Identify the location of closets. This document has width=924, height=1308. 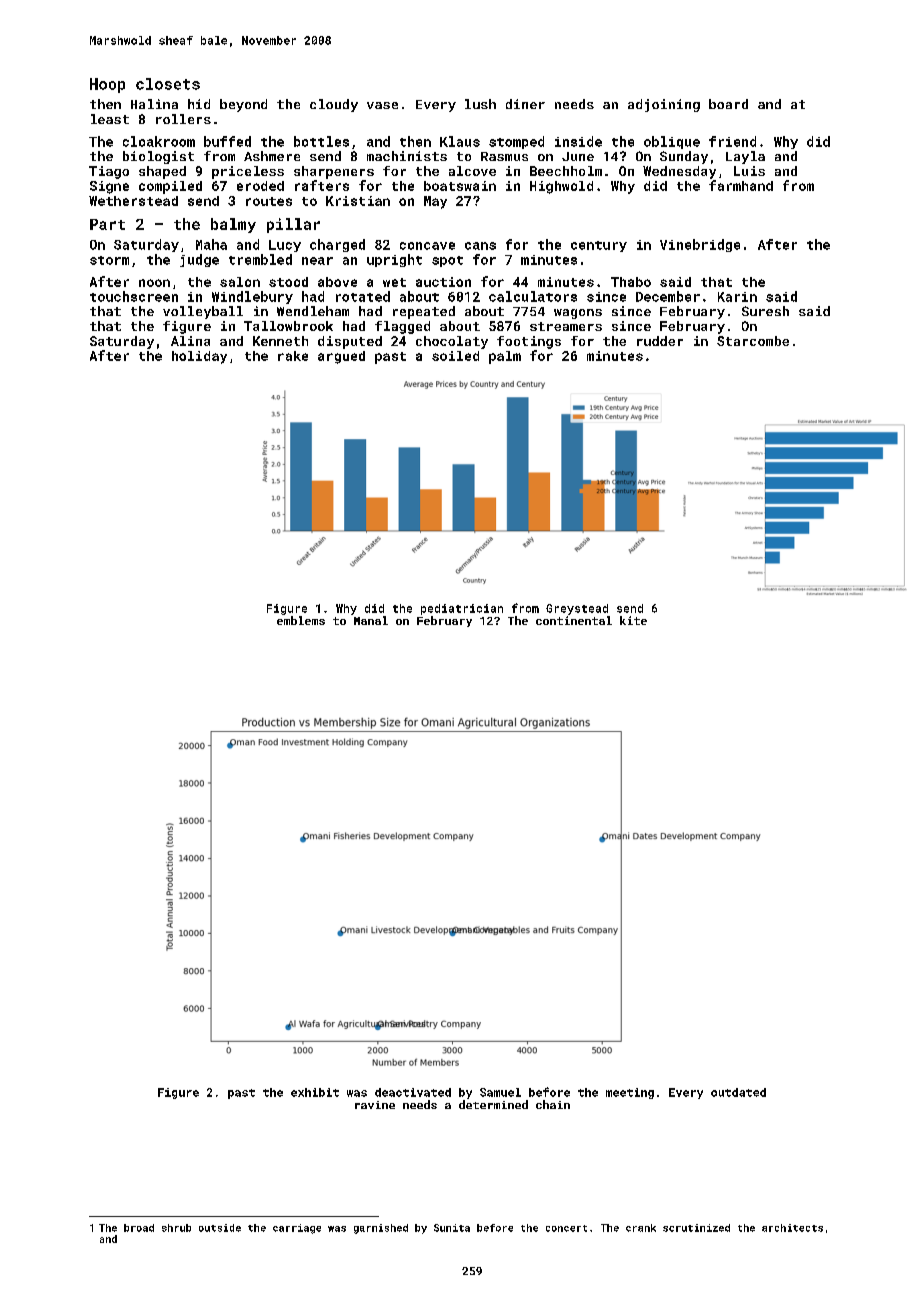
(168, 84).
